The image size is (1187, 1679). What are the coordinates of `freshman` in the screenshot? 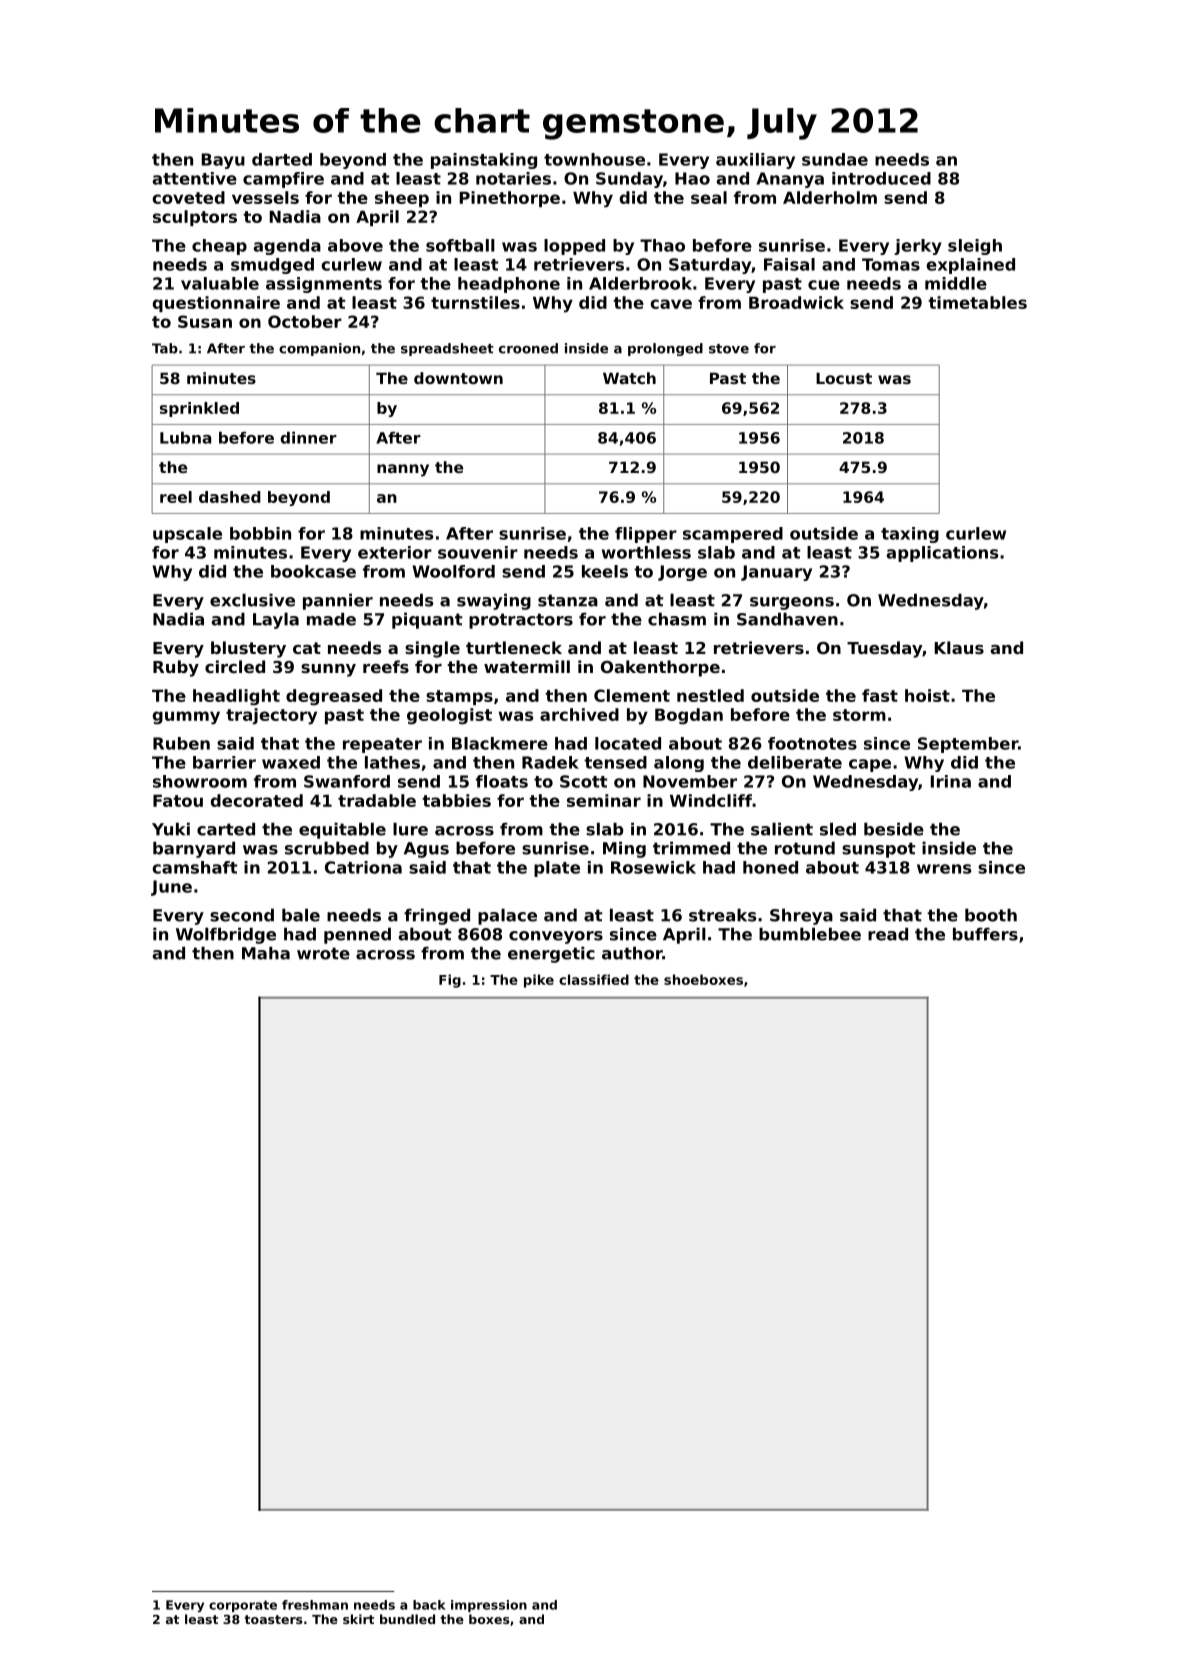 It's located at (315, 1605).
